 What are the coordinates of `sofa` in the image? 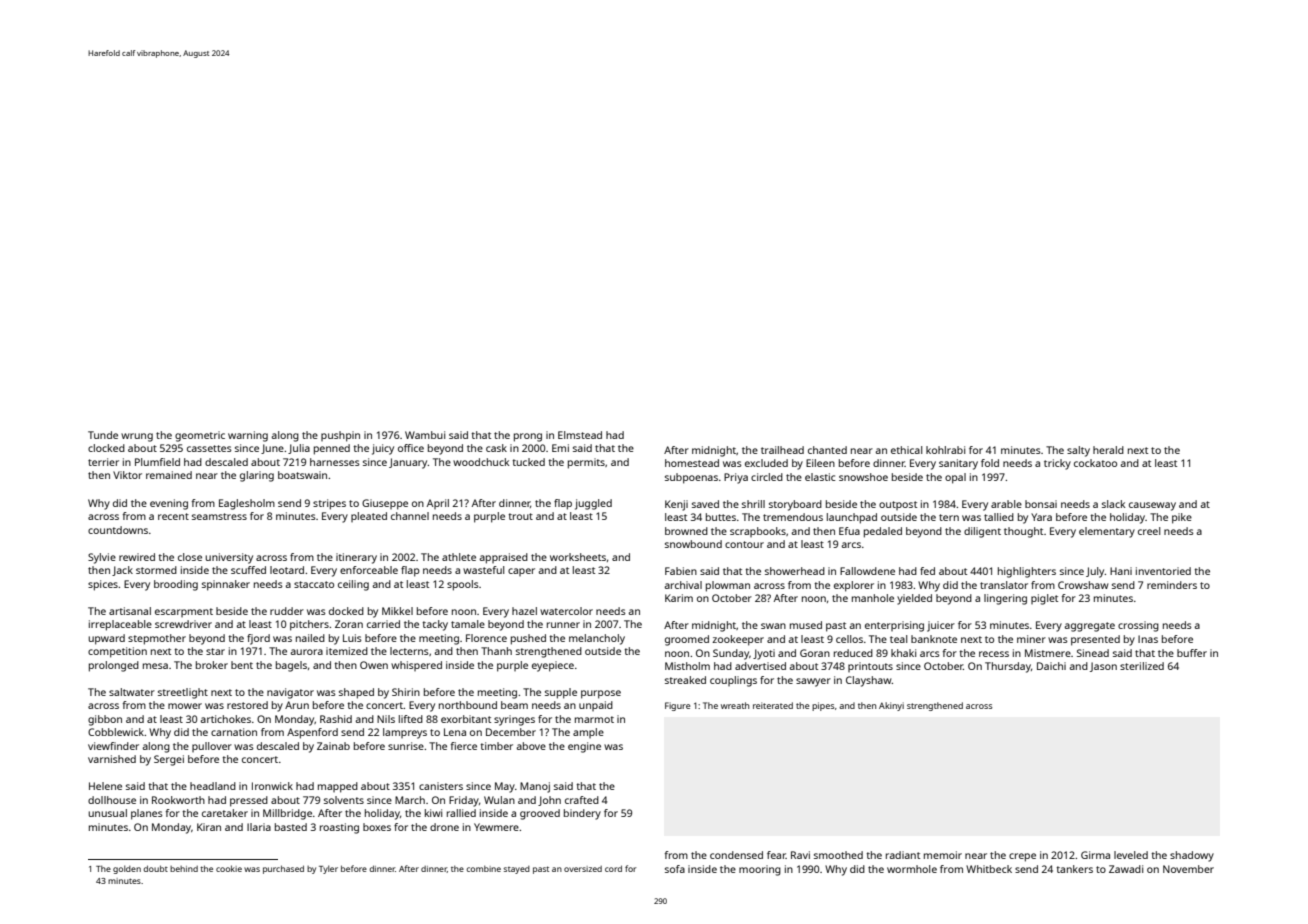 It's located at (675, 869).
